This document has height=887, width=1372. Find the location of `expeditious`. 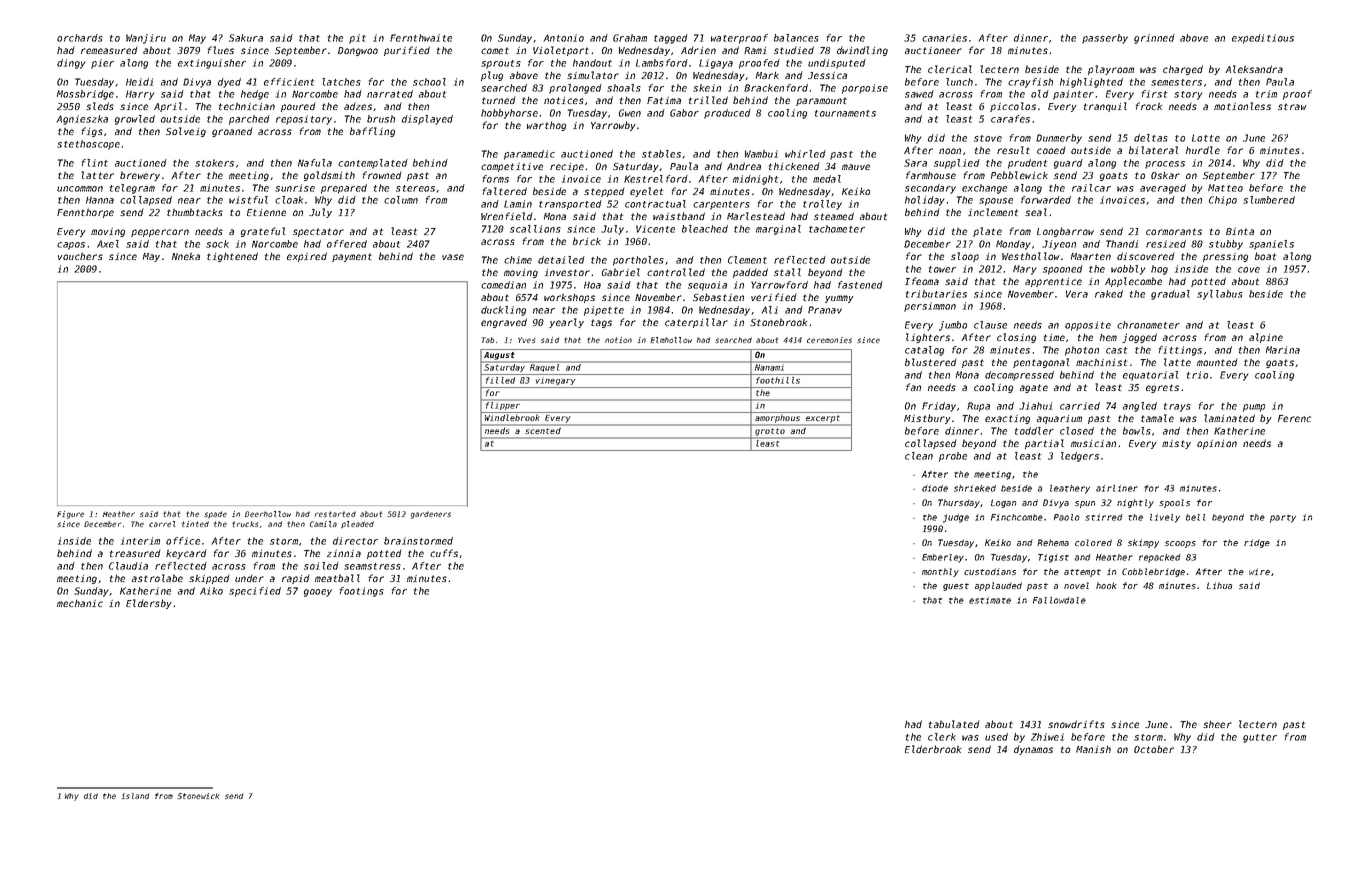

expeditious is located at coordinates (1263, 39).
